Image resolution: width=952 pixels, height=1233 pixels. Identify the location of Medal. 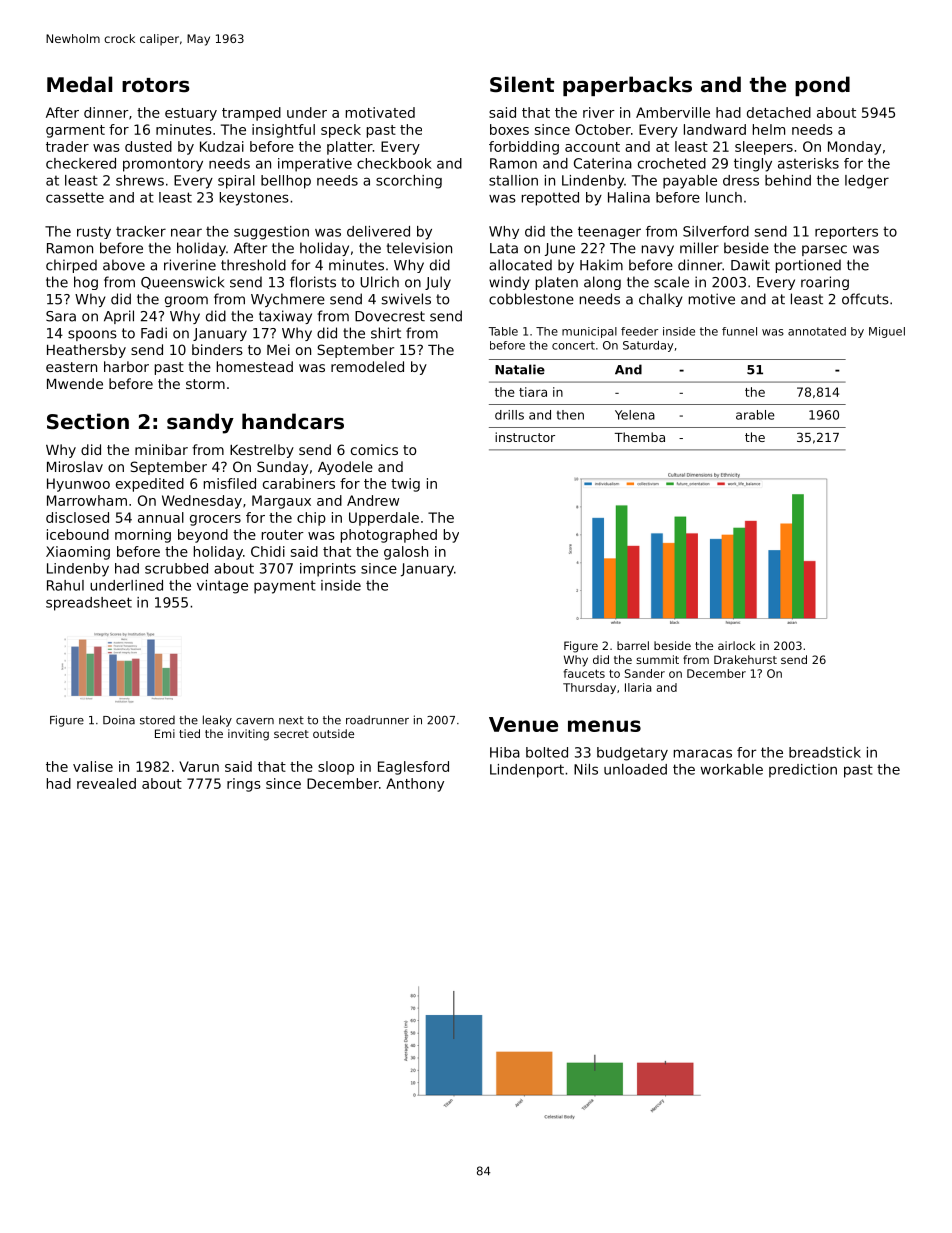
(79, 84).
